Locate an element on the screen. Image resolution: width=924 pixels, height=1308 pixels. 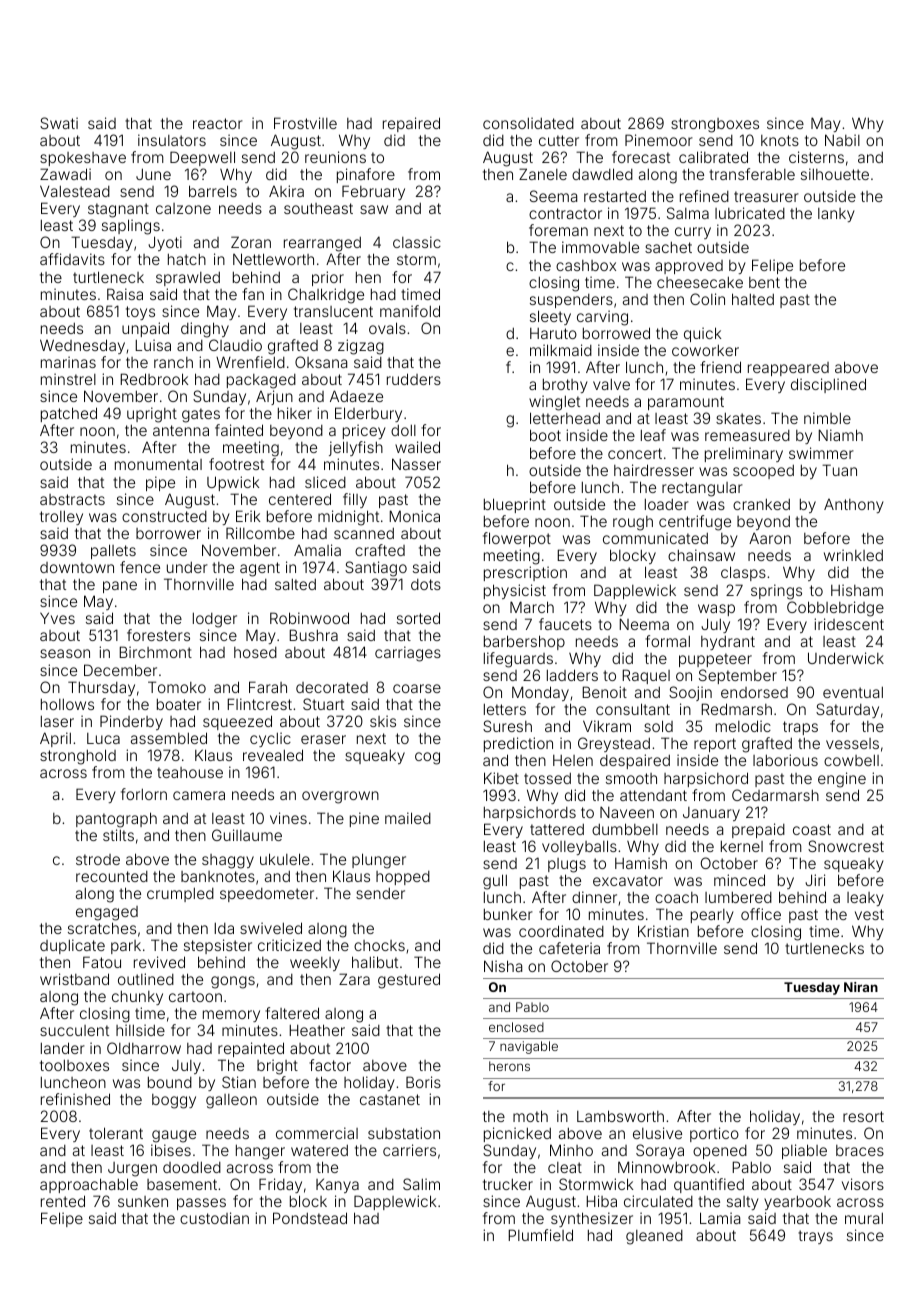
faucets is located at coordinates (565, 624).
